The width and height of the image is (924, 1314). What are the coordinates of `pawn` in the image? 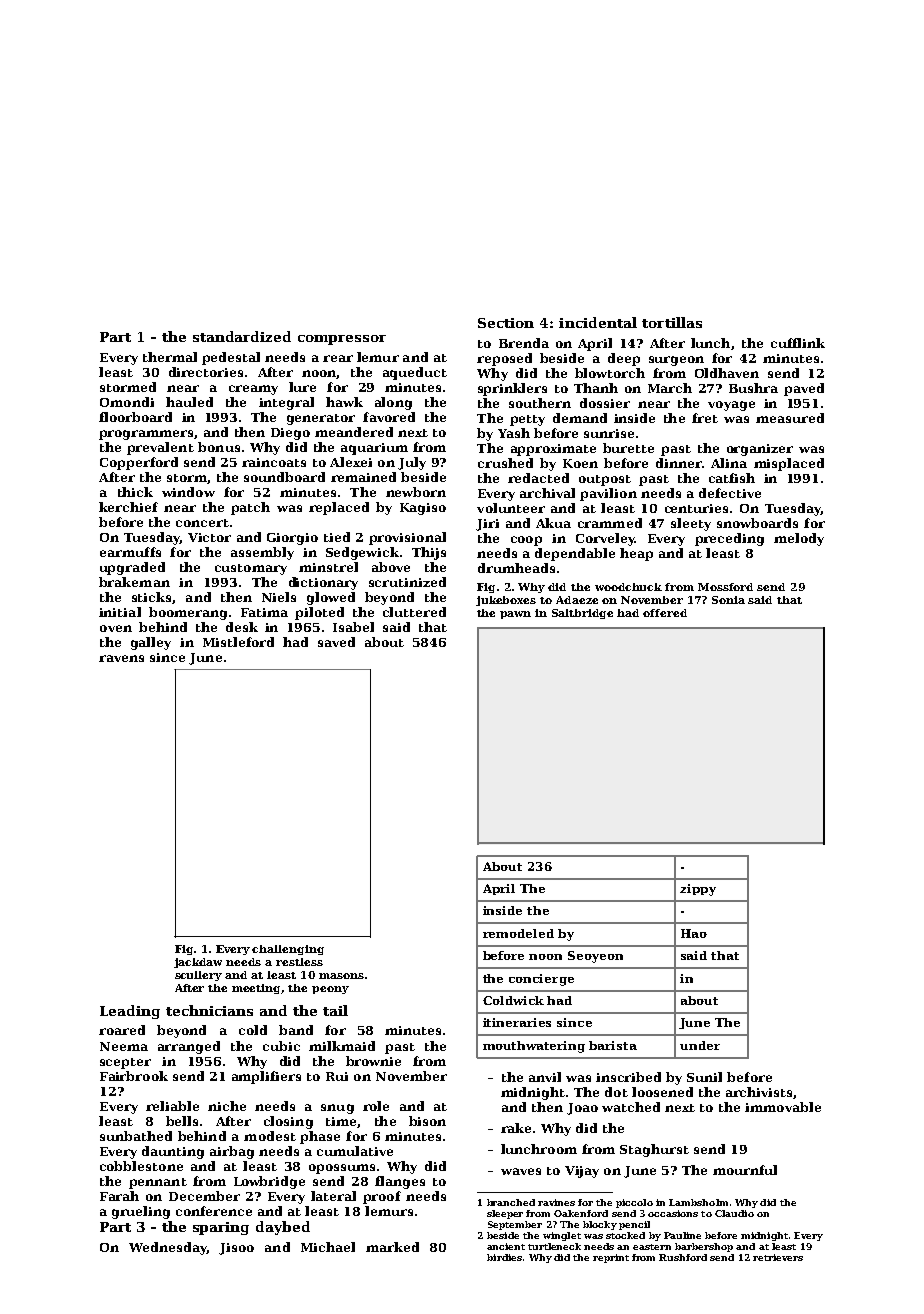 It's located at (515, 615).
